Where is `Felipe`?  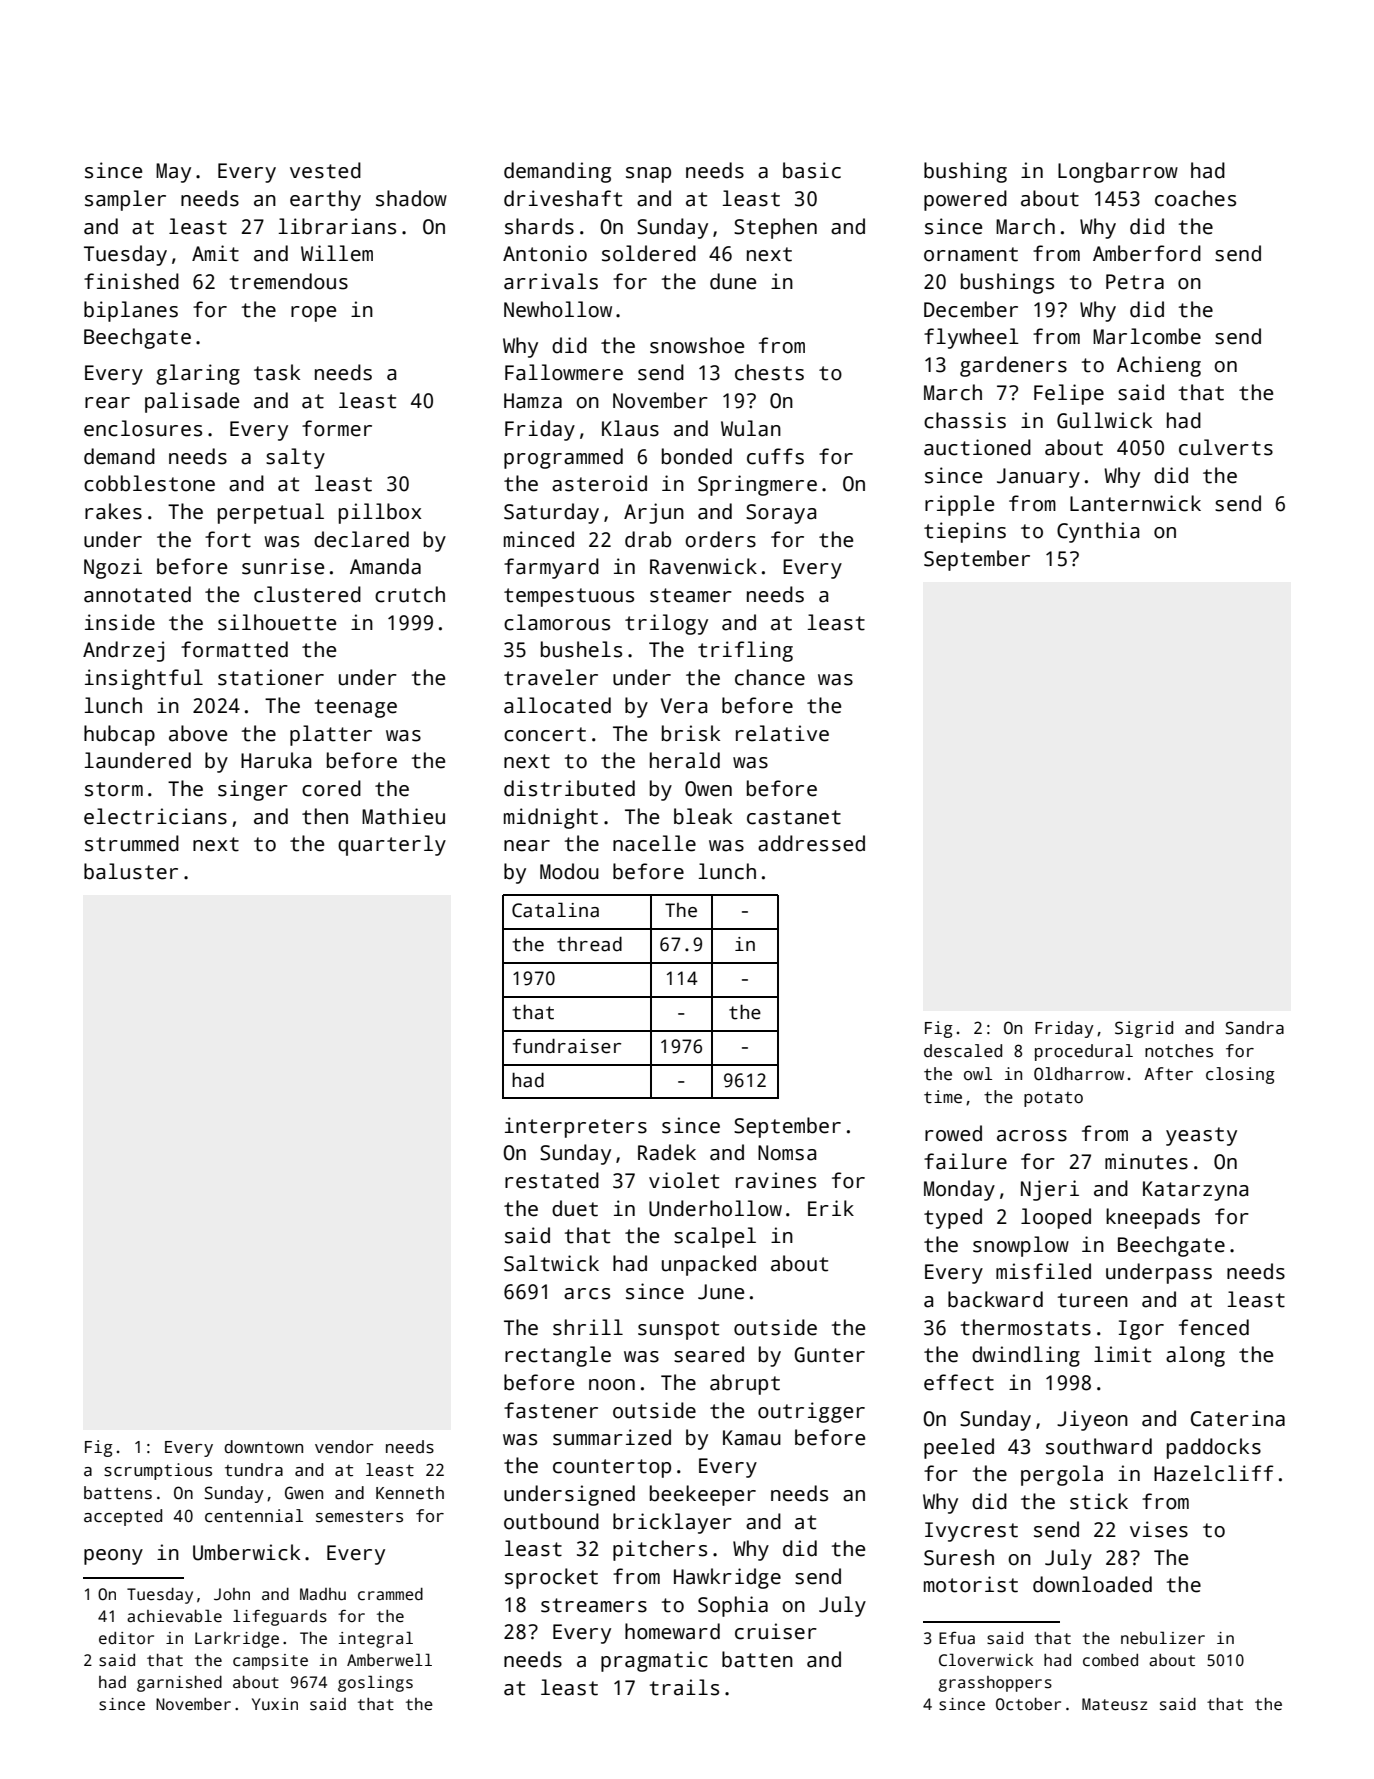
Felipe is located at coordinates (1069, 394).
